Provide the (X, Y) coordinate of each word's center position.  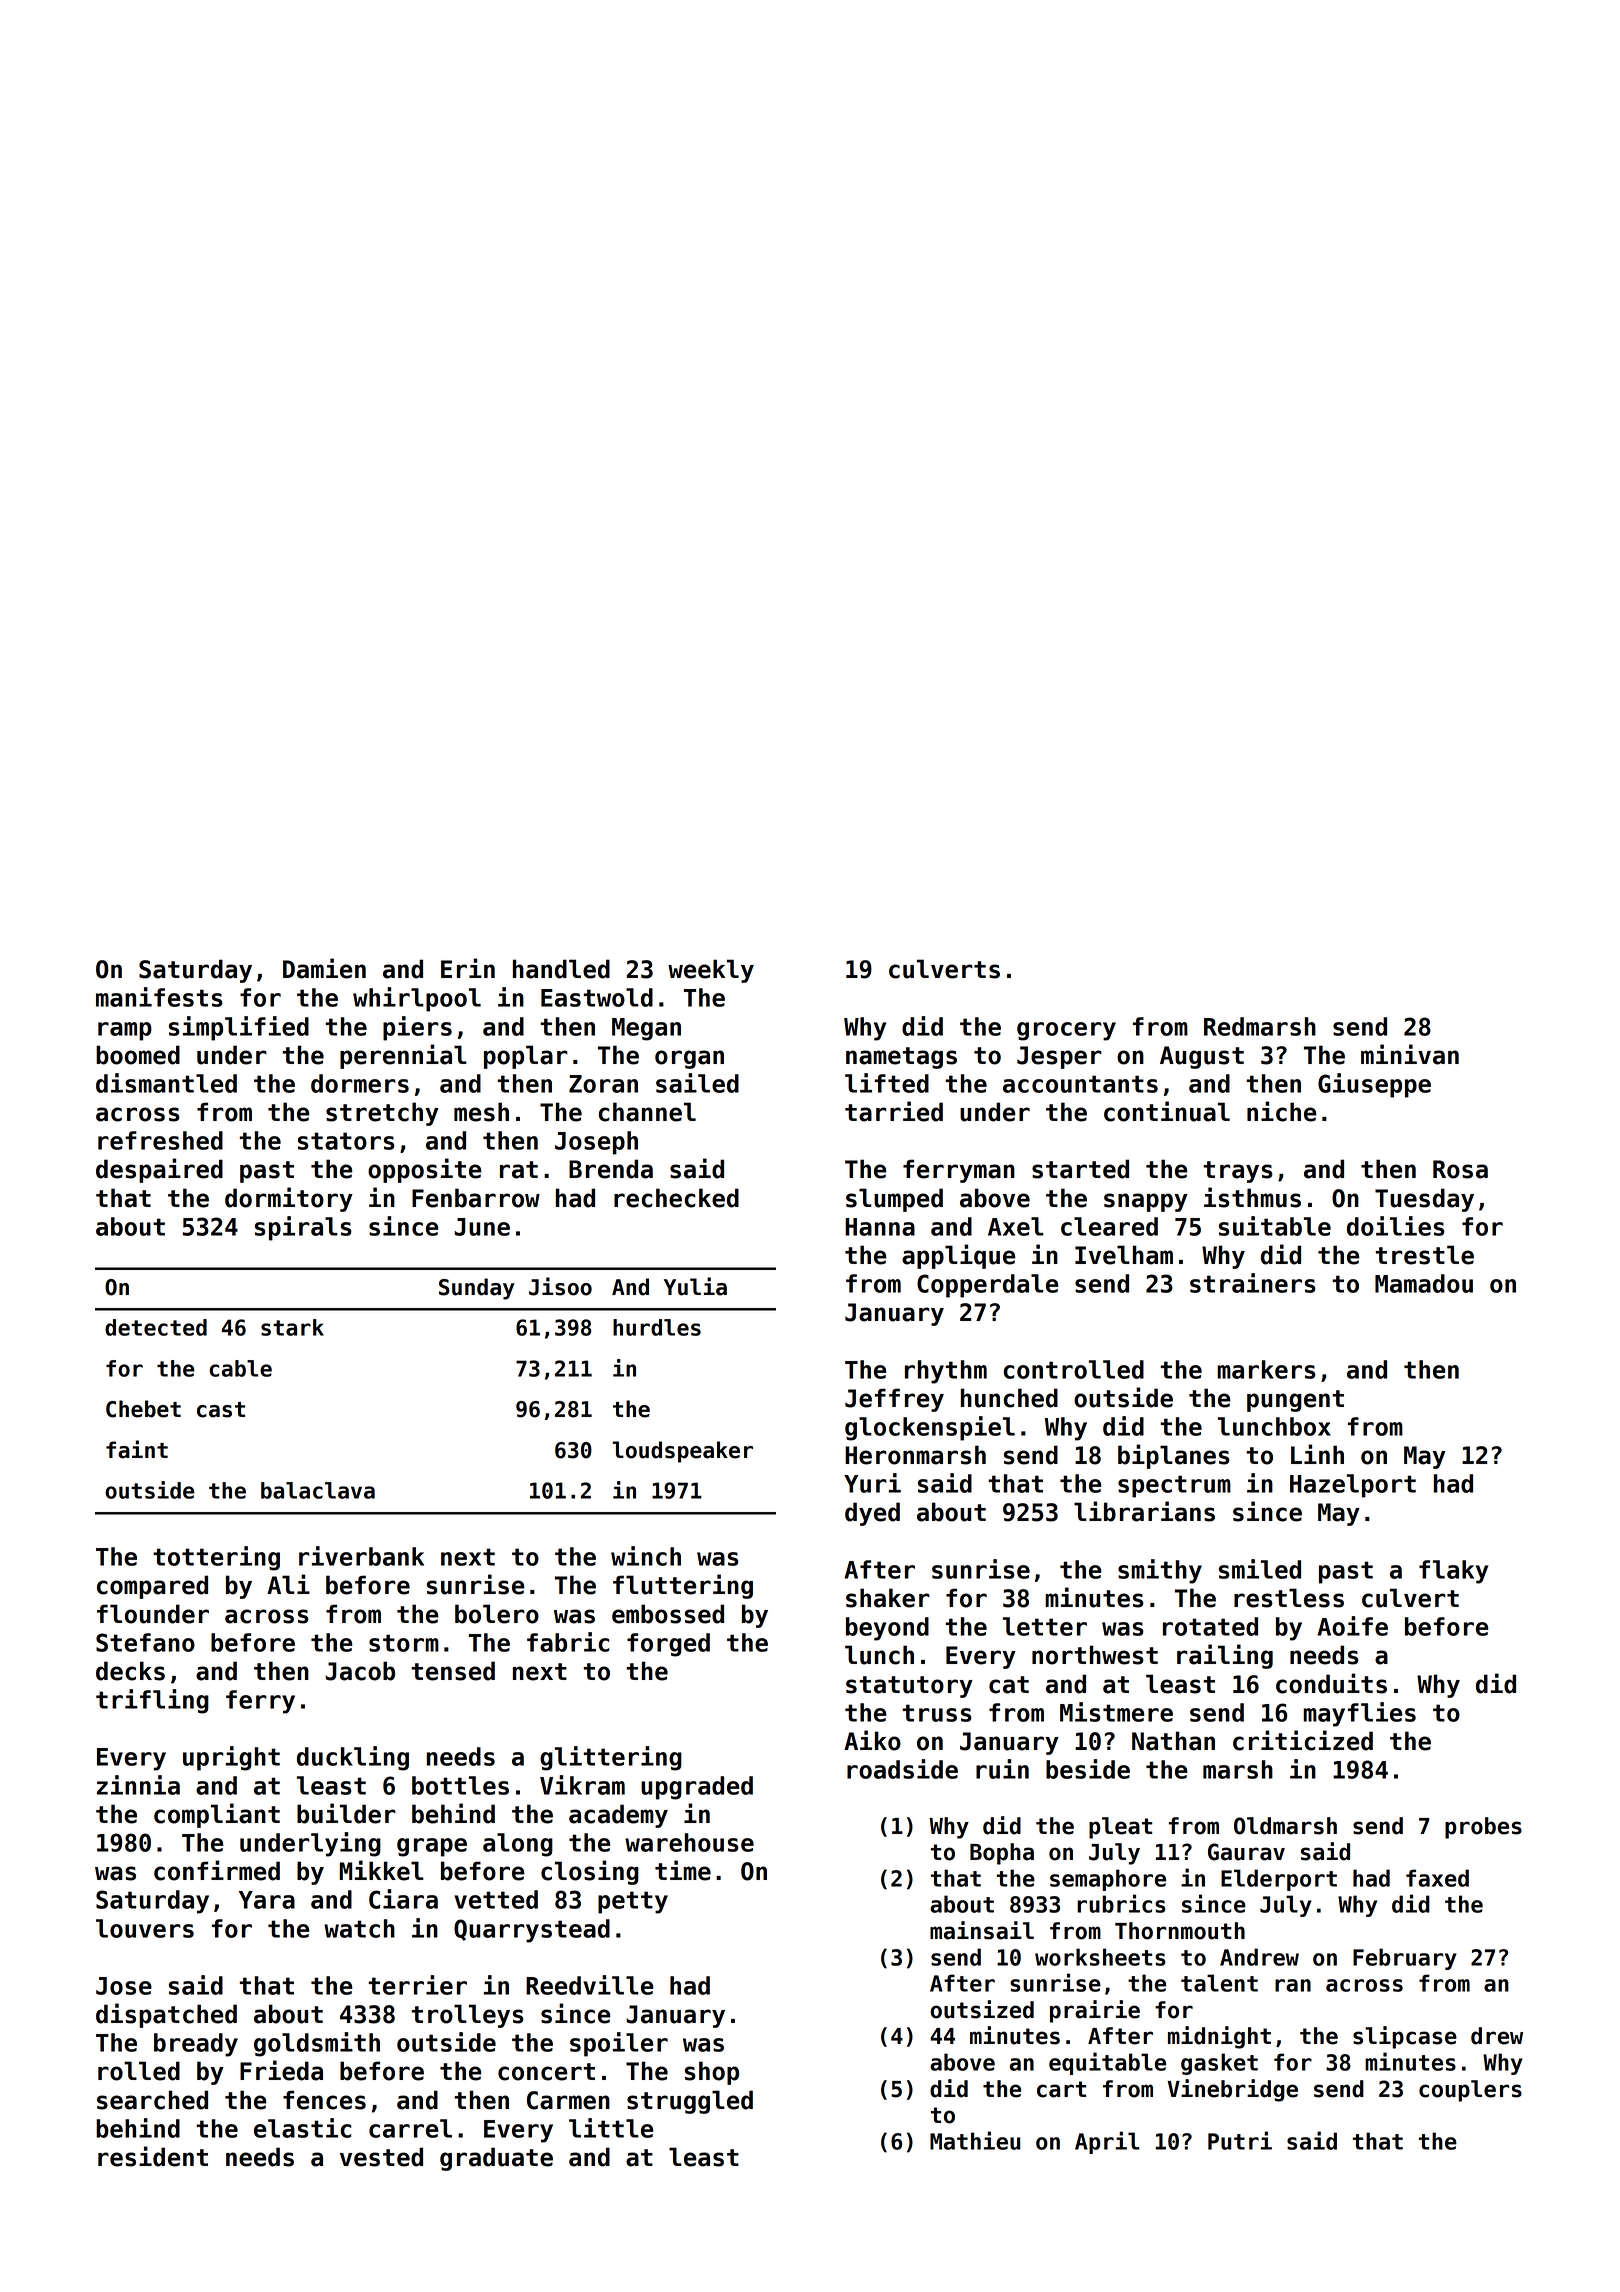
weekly (711, 971)
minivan (1410, 1054)
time (683, 1870)
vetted (496, 1899)
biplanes (1174, 1456)
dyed (872, 1514)
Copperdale (987, 1286)
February (1405, 1959)
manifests (159, 997)
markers (1266, 1369)
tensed (453, 1671)
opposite (425, 1170)
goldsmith (317, 2044)
